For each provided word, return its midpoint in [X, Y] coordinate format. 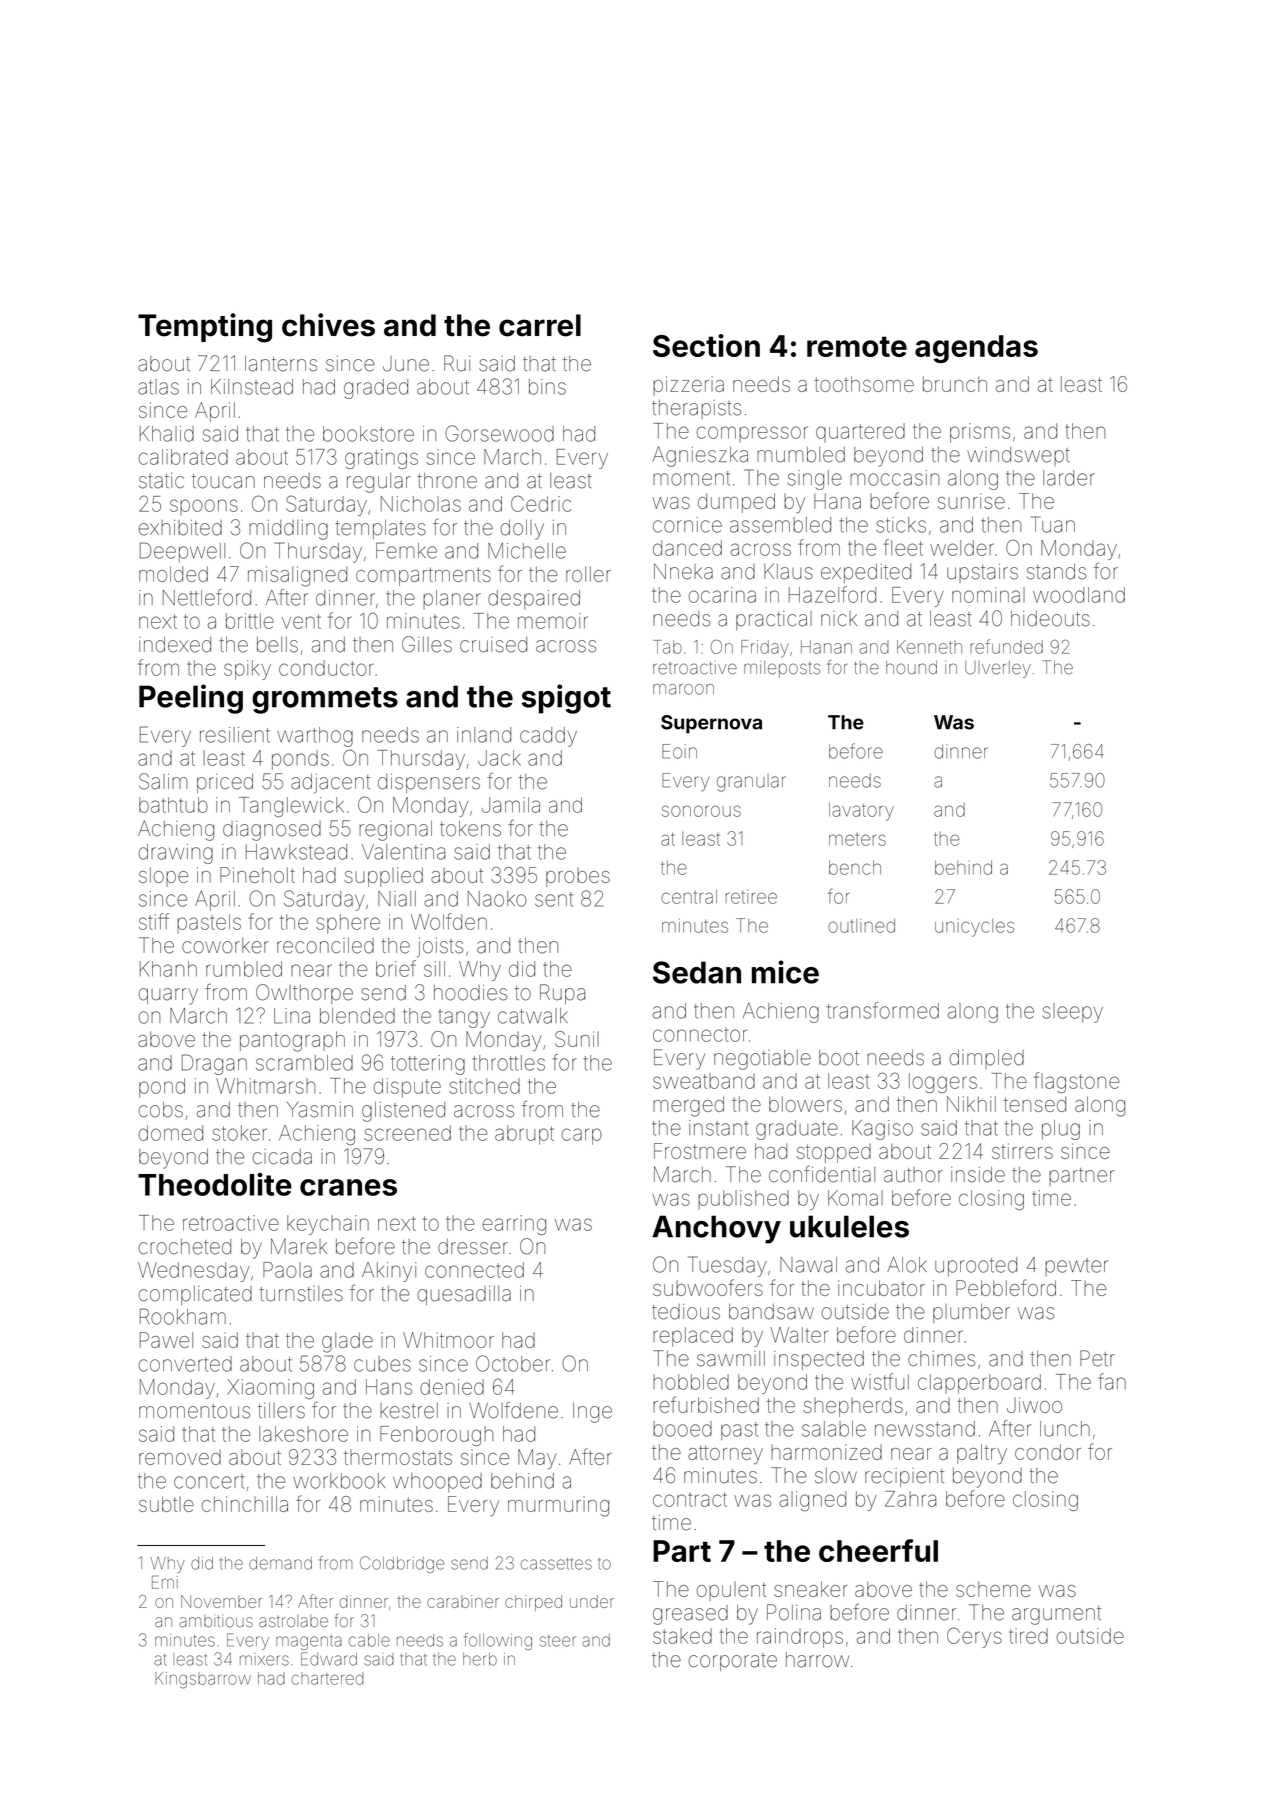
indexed [175, 645]
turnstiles [301, 1294]
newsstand [925, 1429]
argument [1056, 1615]
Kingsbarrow [203, 1680]
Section [706, 345]
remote [857, 346]
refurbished [706, 1404]
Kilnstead [252, 387]
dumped [736, 503]
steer [558, 1641]
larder [1069, 478]
